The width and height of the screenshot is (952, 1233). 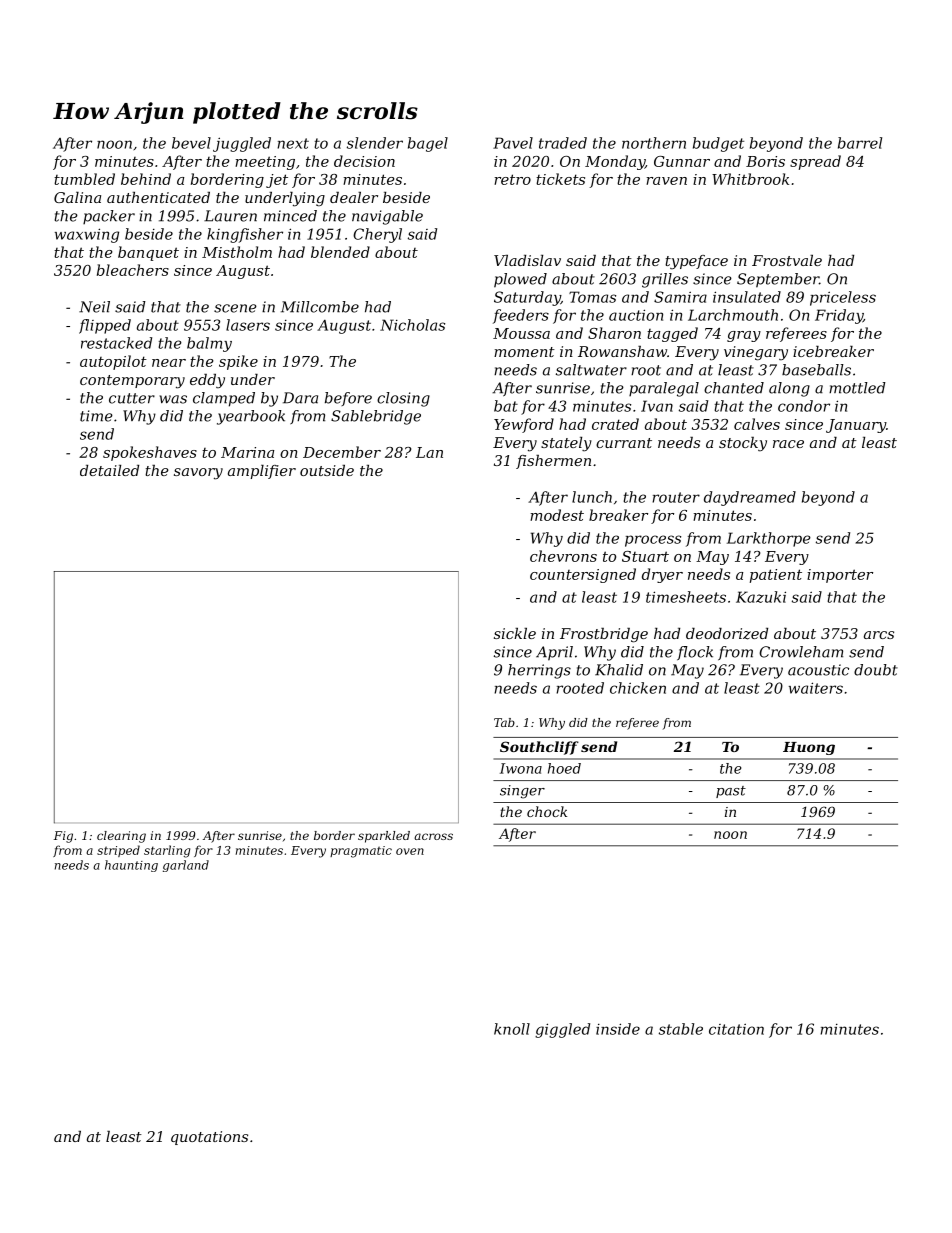 I want to click on flock, so click(x=695, y=653).
